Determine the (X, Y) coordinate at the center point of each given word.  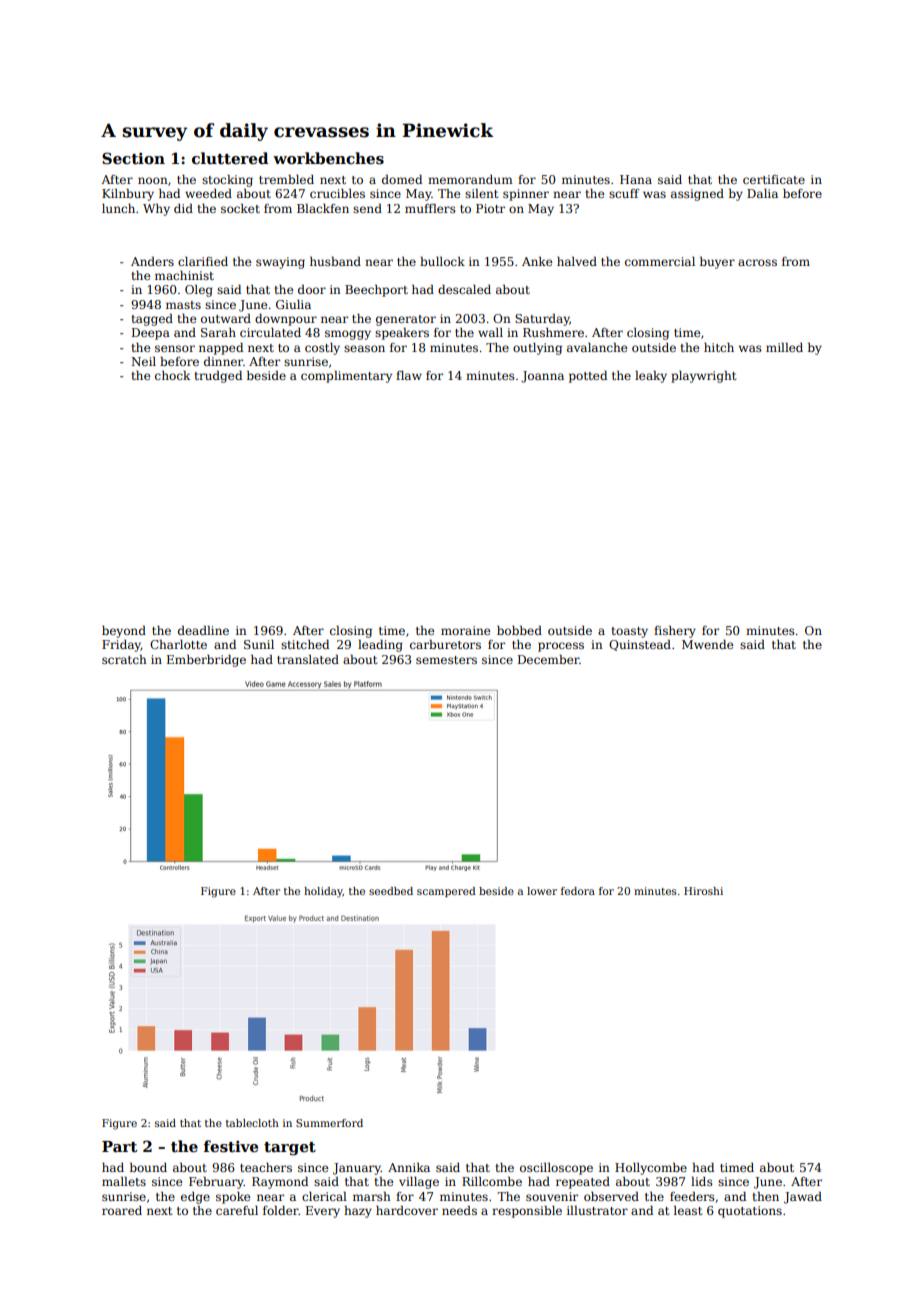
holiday (323, 892)
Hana (636, 179)
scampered (446, 892)
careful (237, 1210)
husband (335, 261)
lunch (118, 208)
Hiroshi (703, 891)
